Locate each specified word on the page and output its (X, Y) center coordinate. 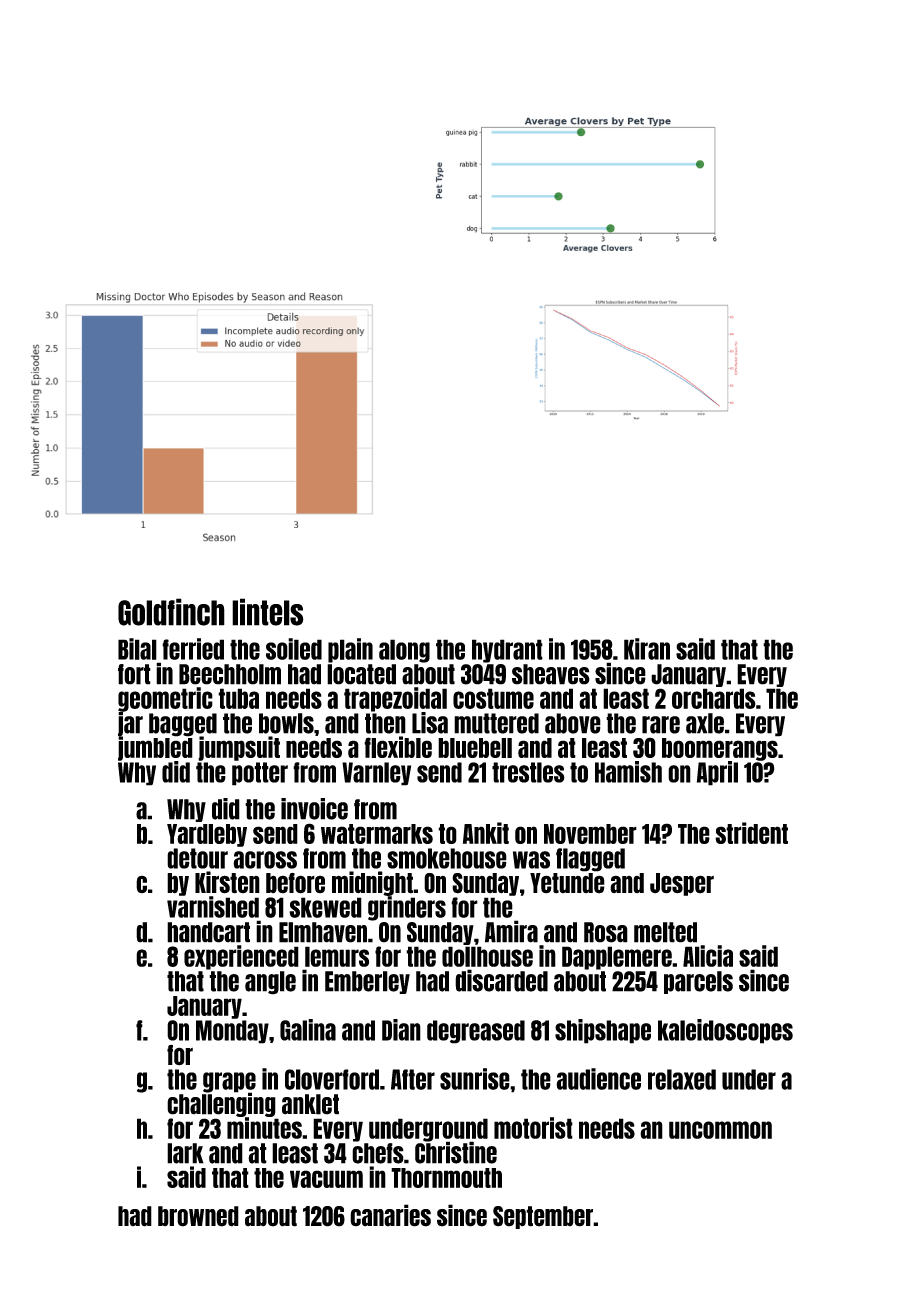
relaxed (682, 1079)
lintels (268, 612)
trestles (528, 772)
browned (198, 1216)
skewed (325, 907)
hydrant (507, 651)
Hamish (628, 772)
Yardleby (207, 835)
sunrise (475, 1079)
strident (751, 833)
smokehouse (447, 858)
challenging (221, 1105)
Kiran (647, 649)
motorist (533, 1128)
